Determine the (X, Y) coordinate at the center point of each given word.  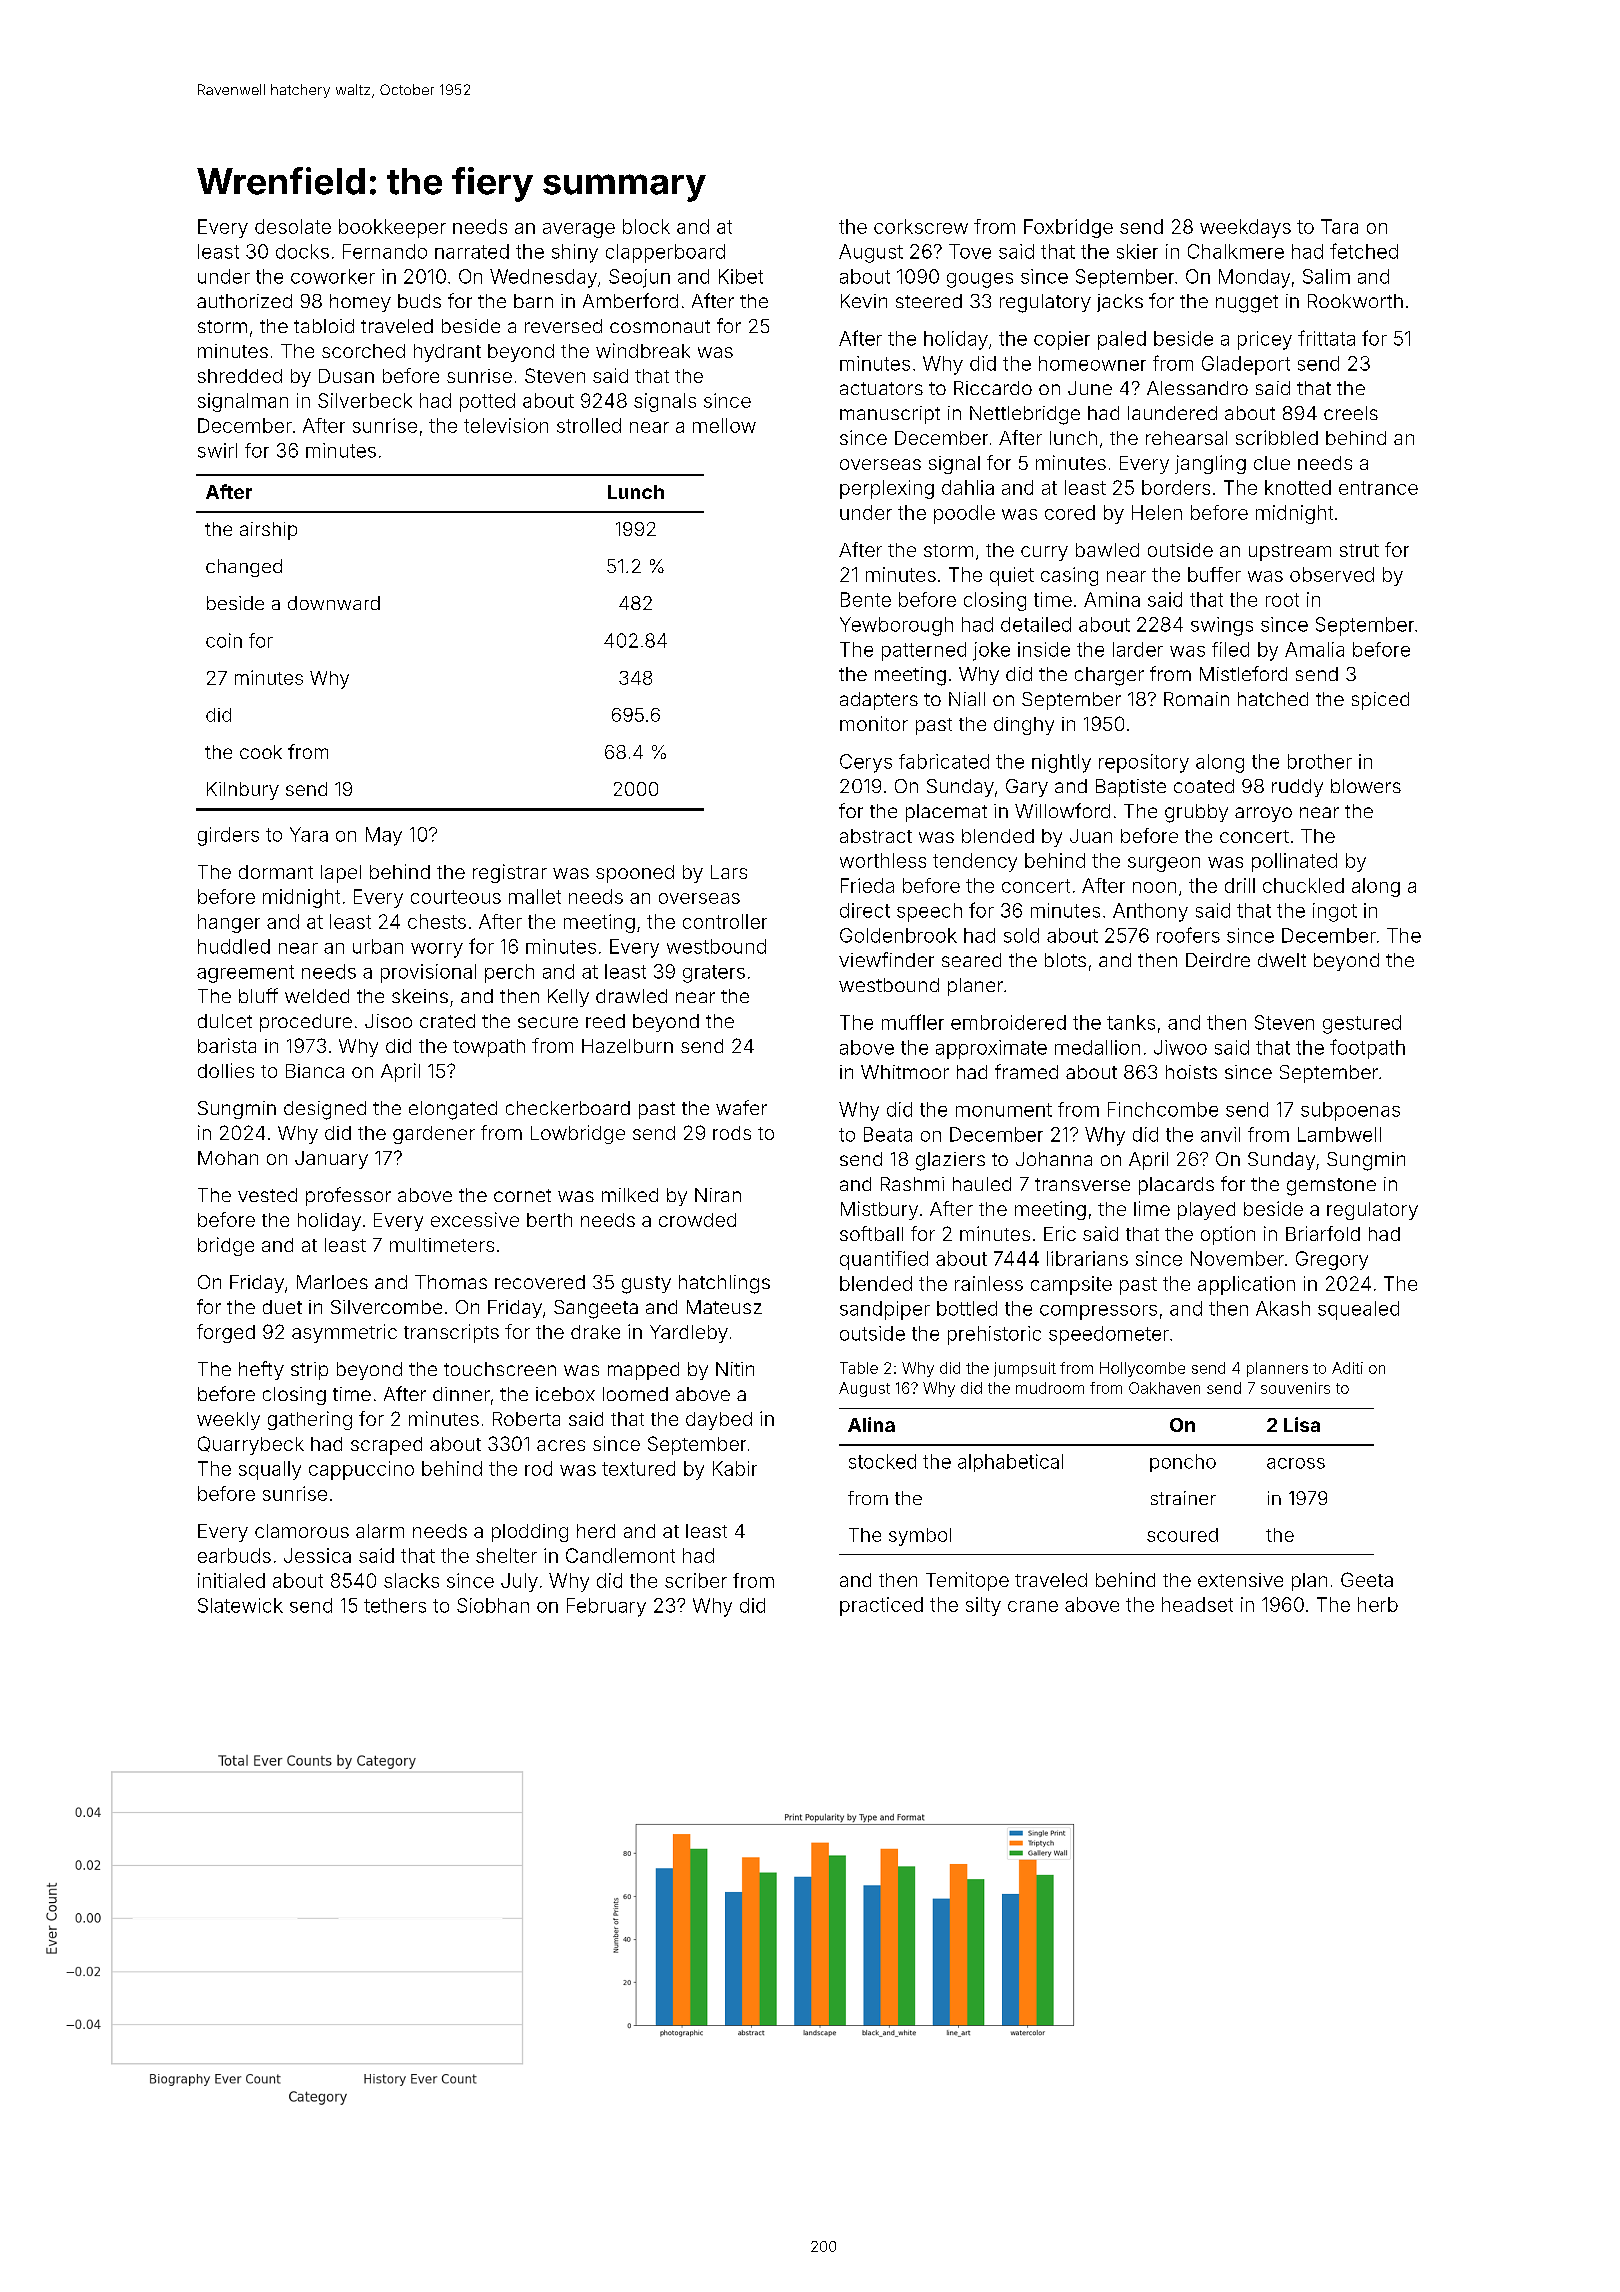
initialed (231, 1580)
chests (437, 921)
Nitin (735, 1369)
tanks (1131, 1022)
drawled (631, 996)
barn (533, 301)
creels (1351, 413)
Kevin (864, 301)
